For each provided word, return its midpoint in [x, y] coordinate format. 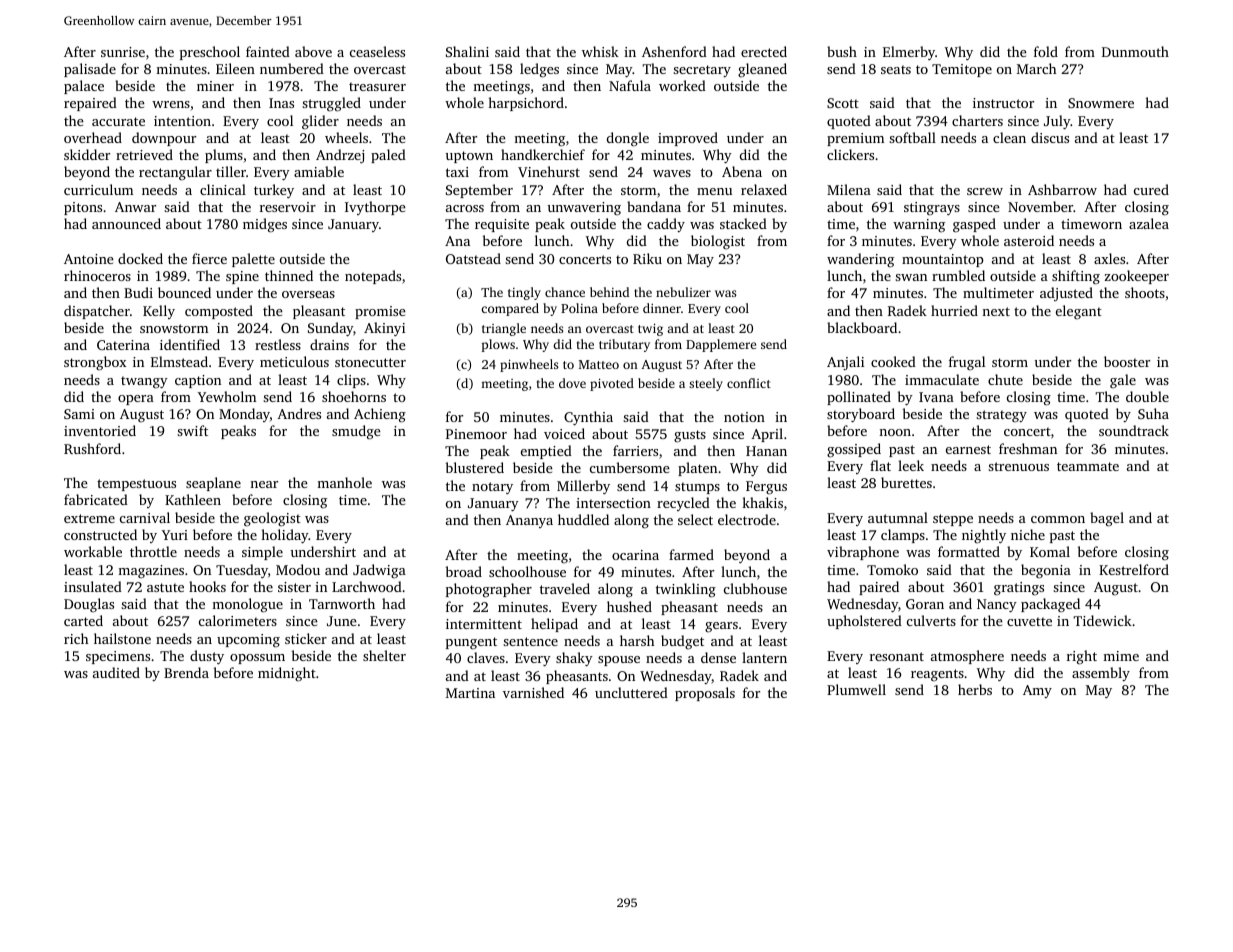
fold [1046, 51]
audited [116, 672]
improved [688, 139]
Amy [1037, 691]
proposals [705, 694]
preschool [210, 53]
